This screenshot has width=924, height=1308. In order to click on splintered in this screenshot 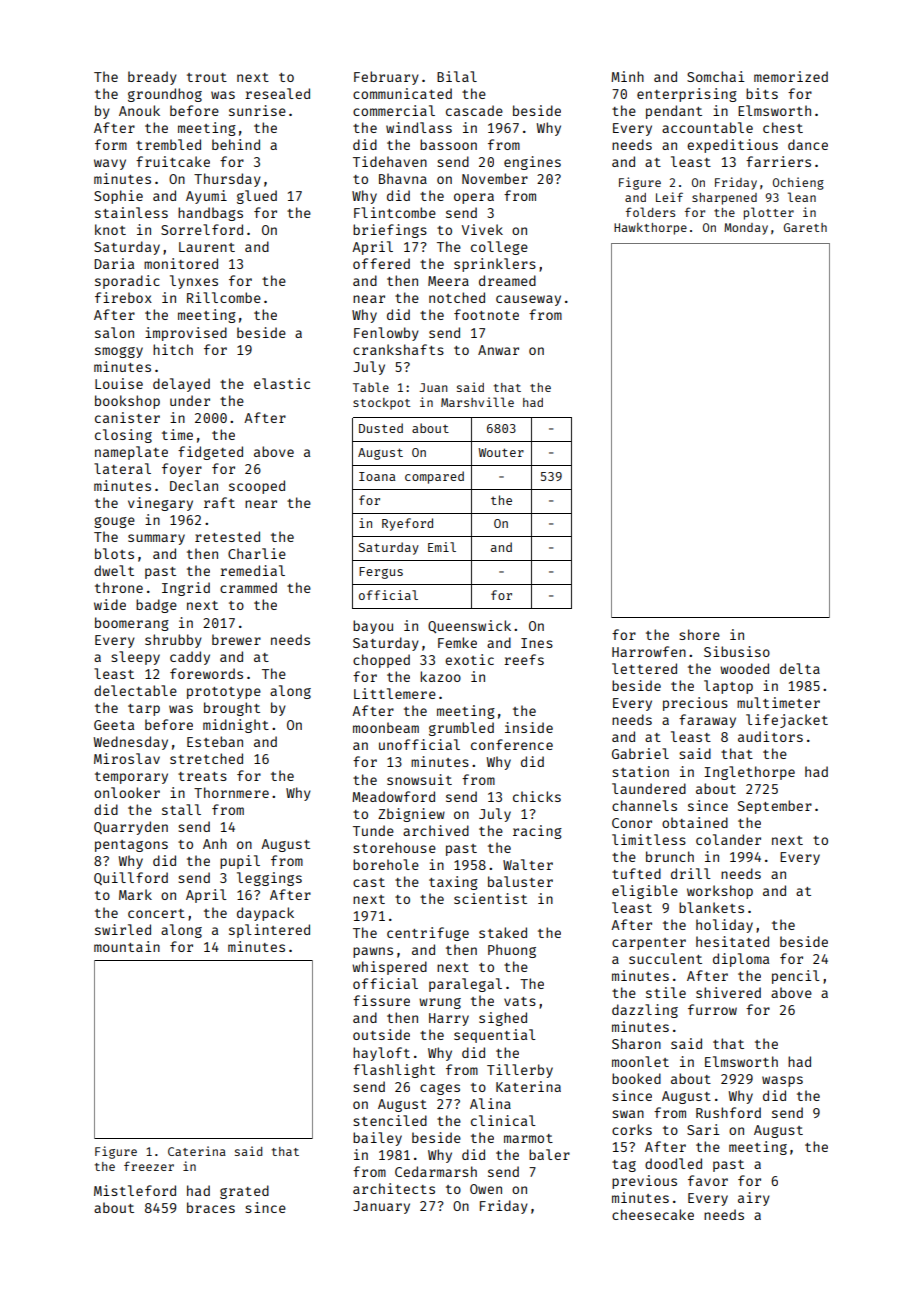, I will do `click(269, 931)`.
